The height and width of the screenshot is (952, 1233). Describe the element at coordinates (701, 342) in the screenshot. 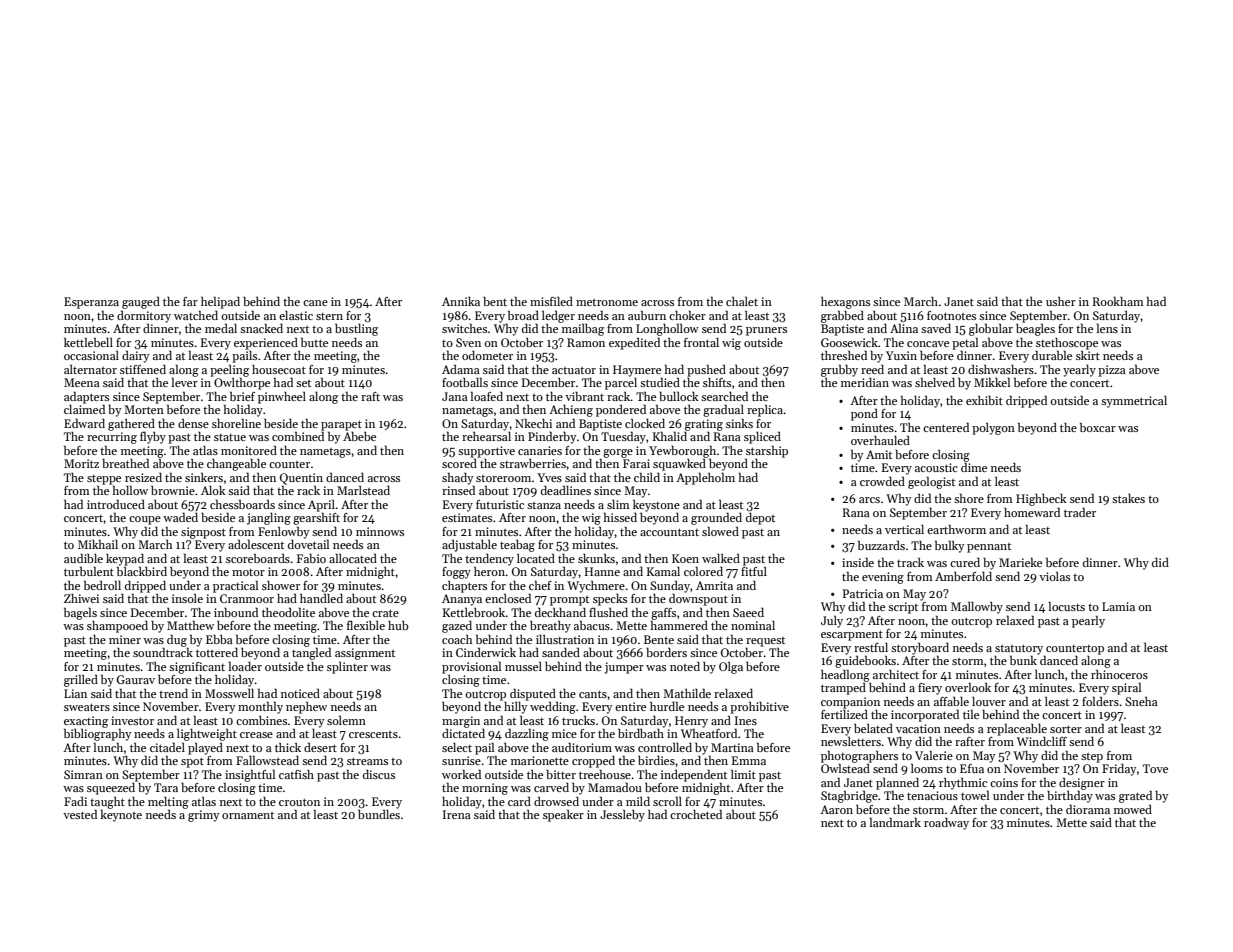

I see `frontal` at that location.
